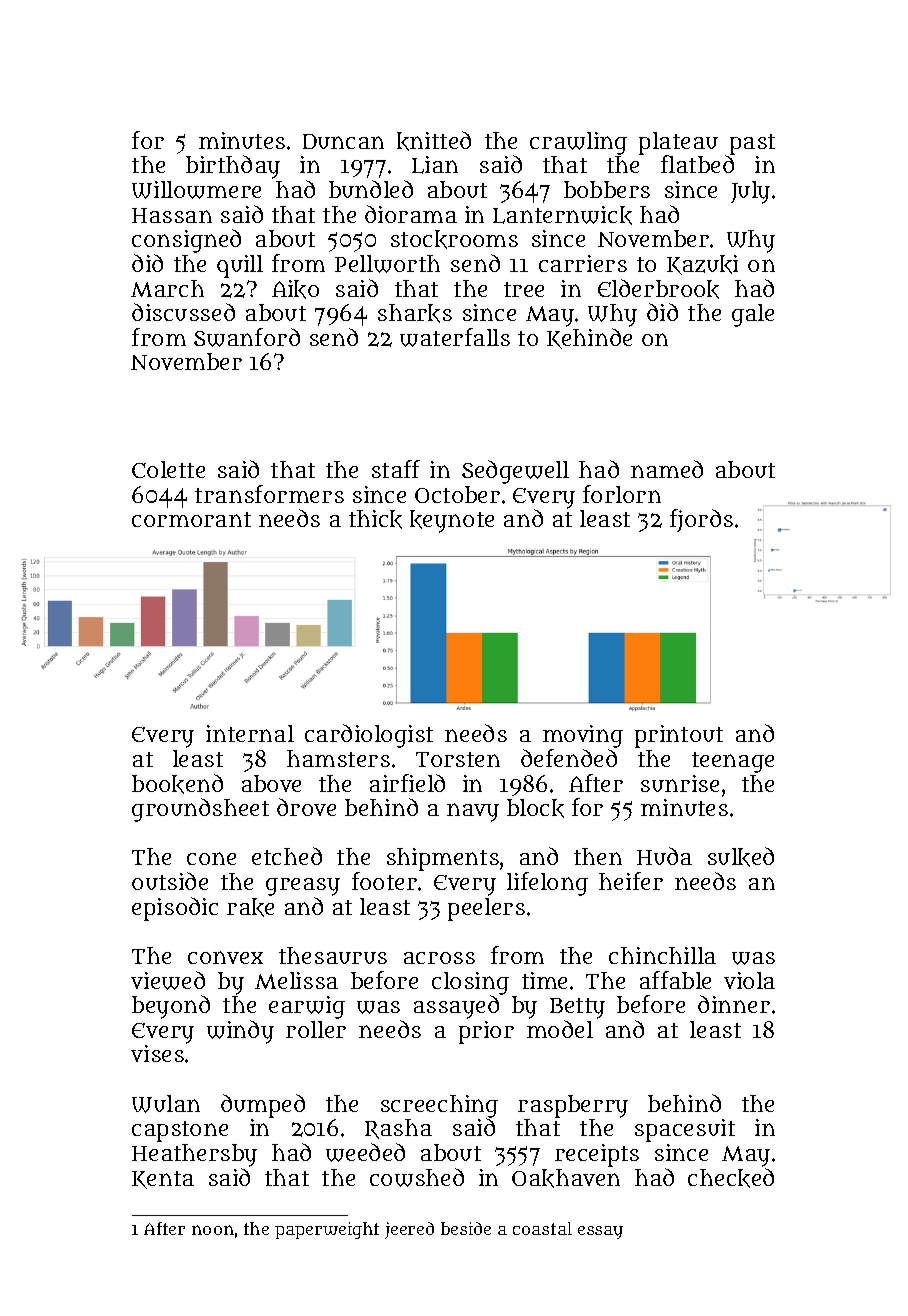 Image resolution: width=908 pixels, height=1316 pixels. I want to click on plateau, so click(678, 144).
